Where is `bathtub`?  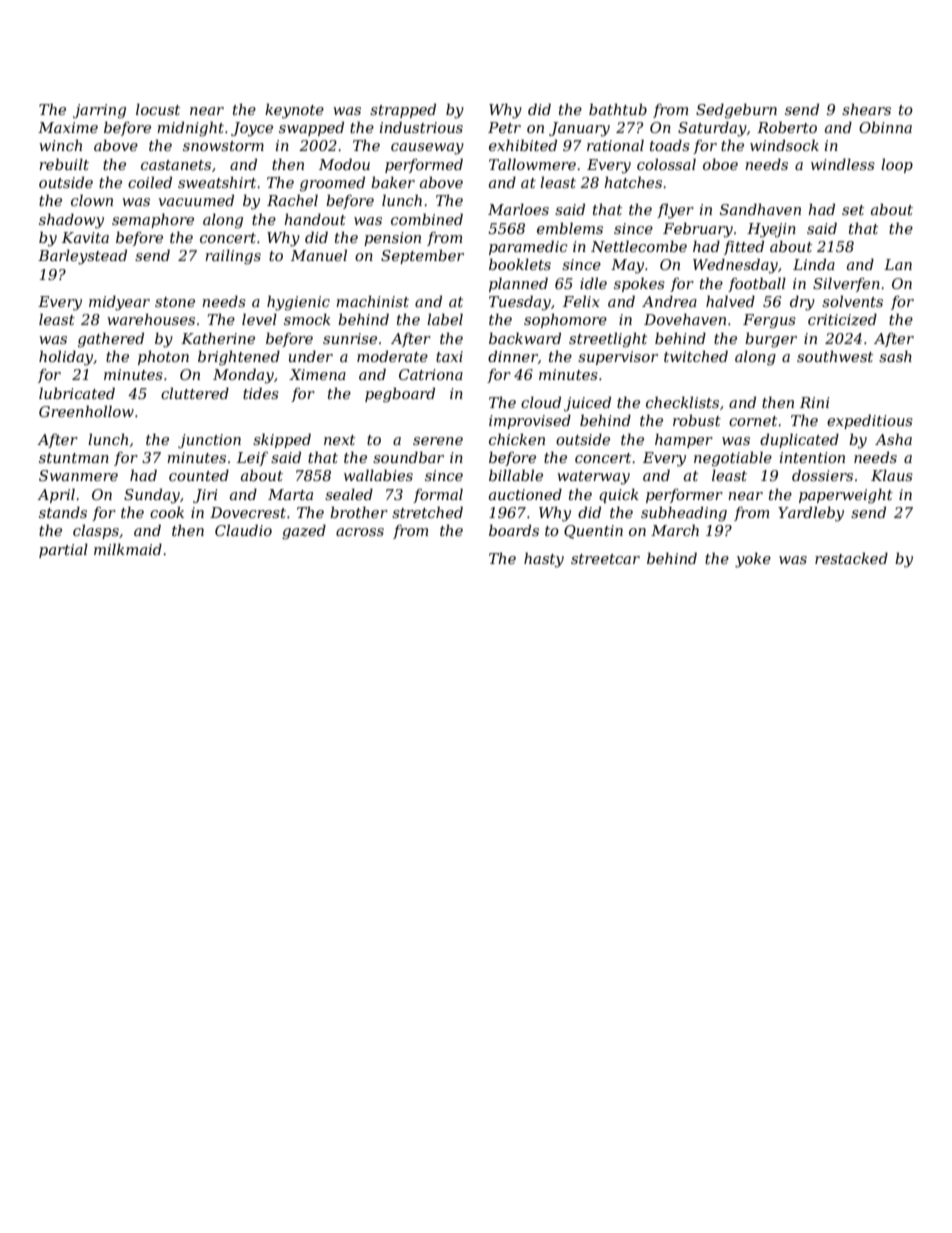
bathtub is located at coordinates (618, 109).
